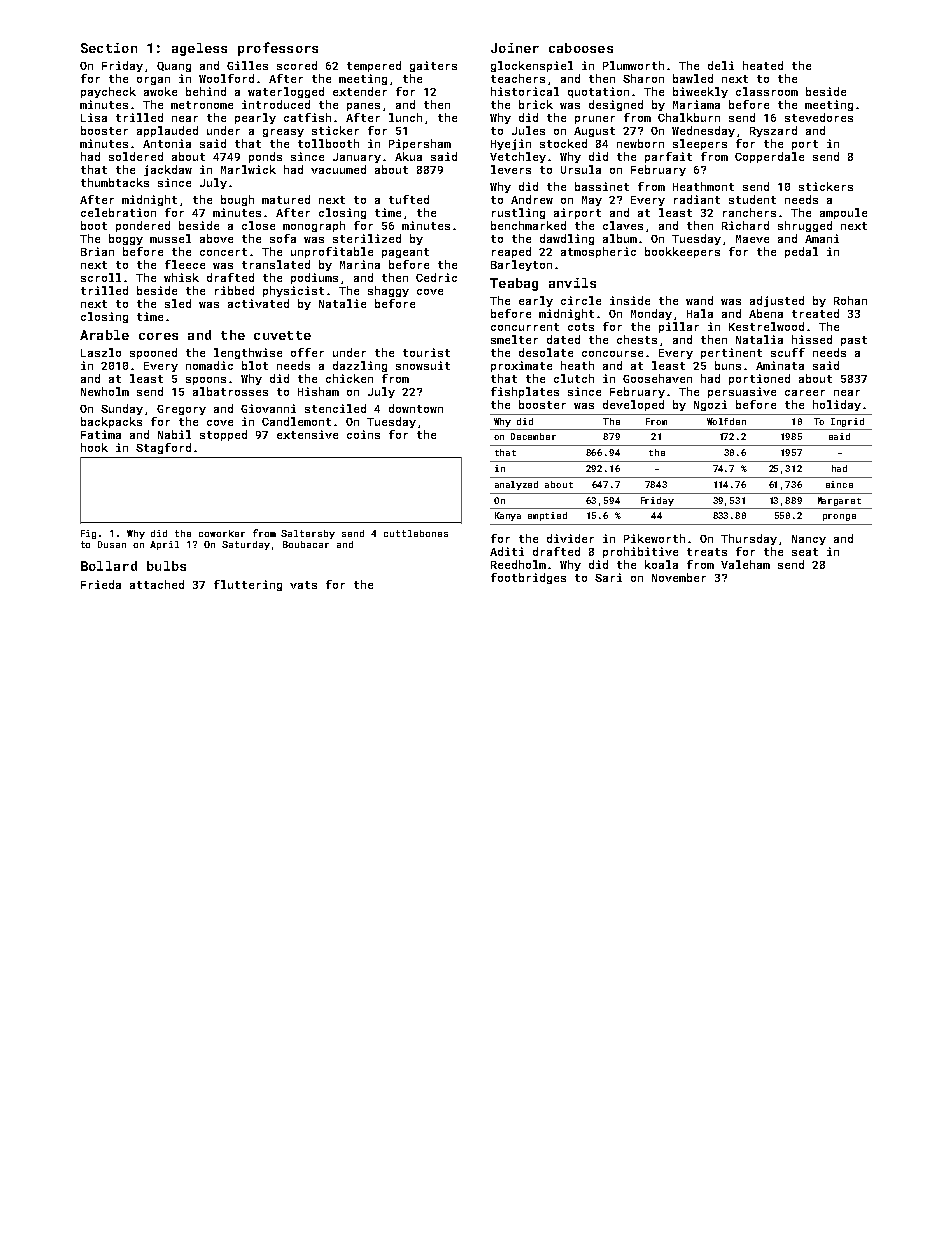 Image resolution: width=952 pixels, height=1233 pixels. Describe the element at coordinates (136, 156) in the document. I see `soldered` at that location.
